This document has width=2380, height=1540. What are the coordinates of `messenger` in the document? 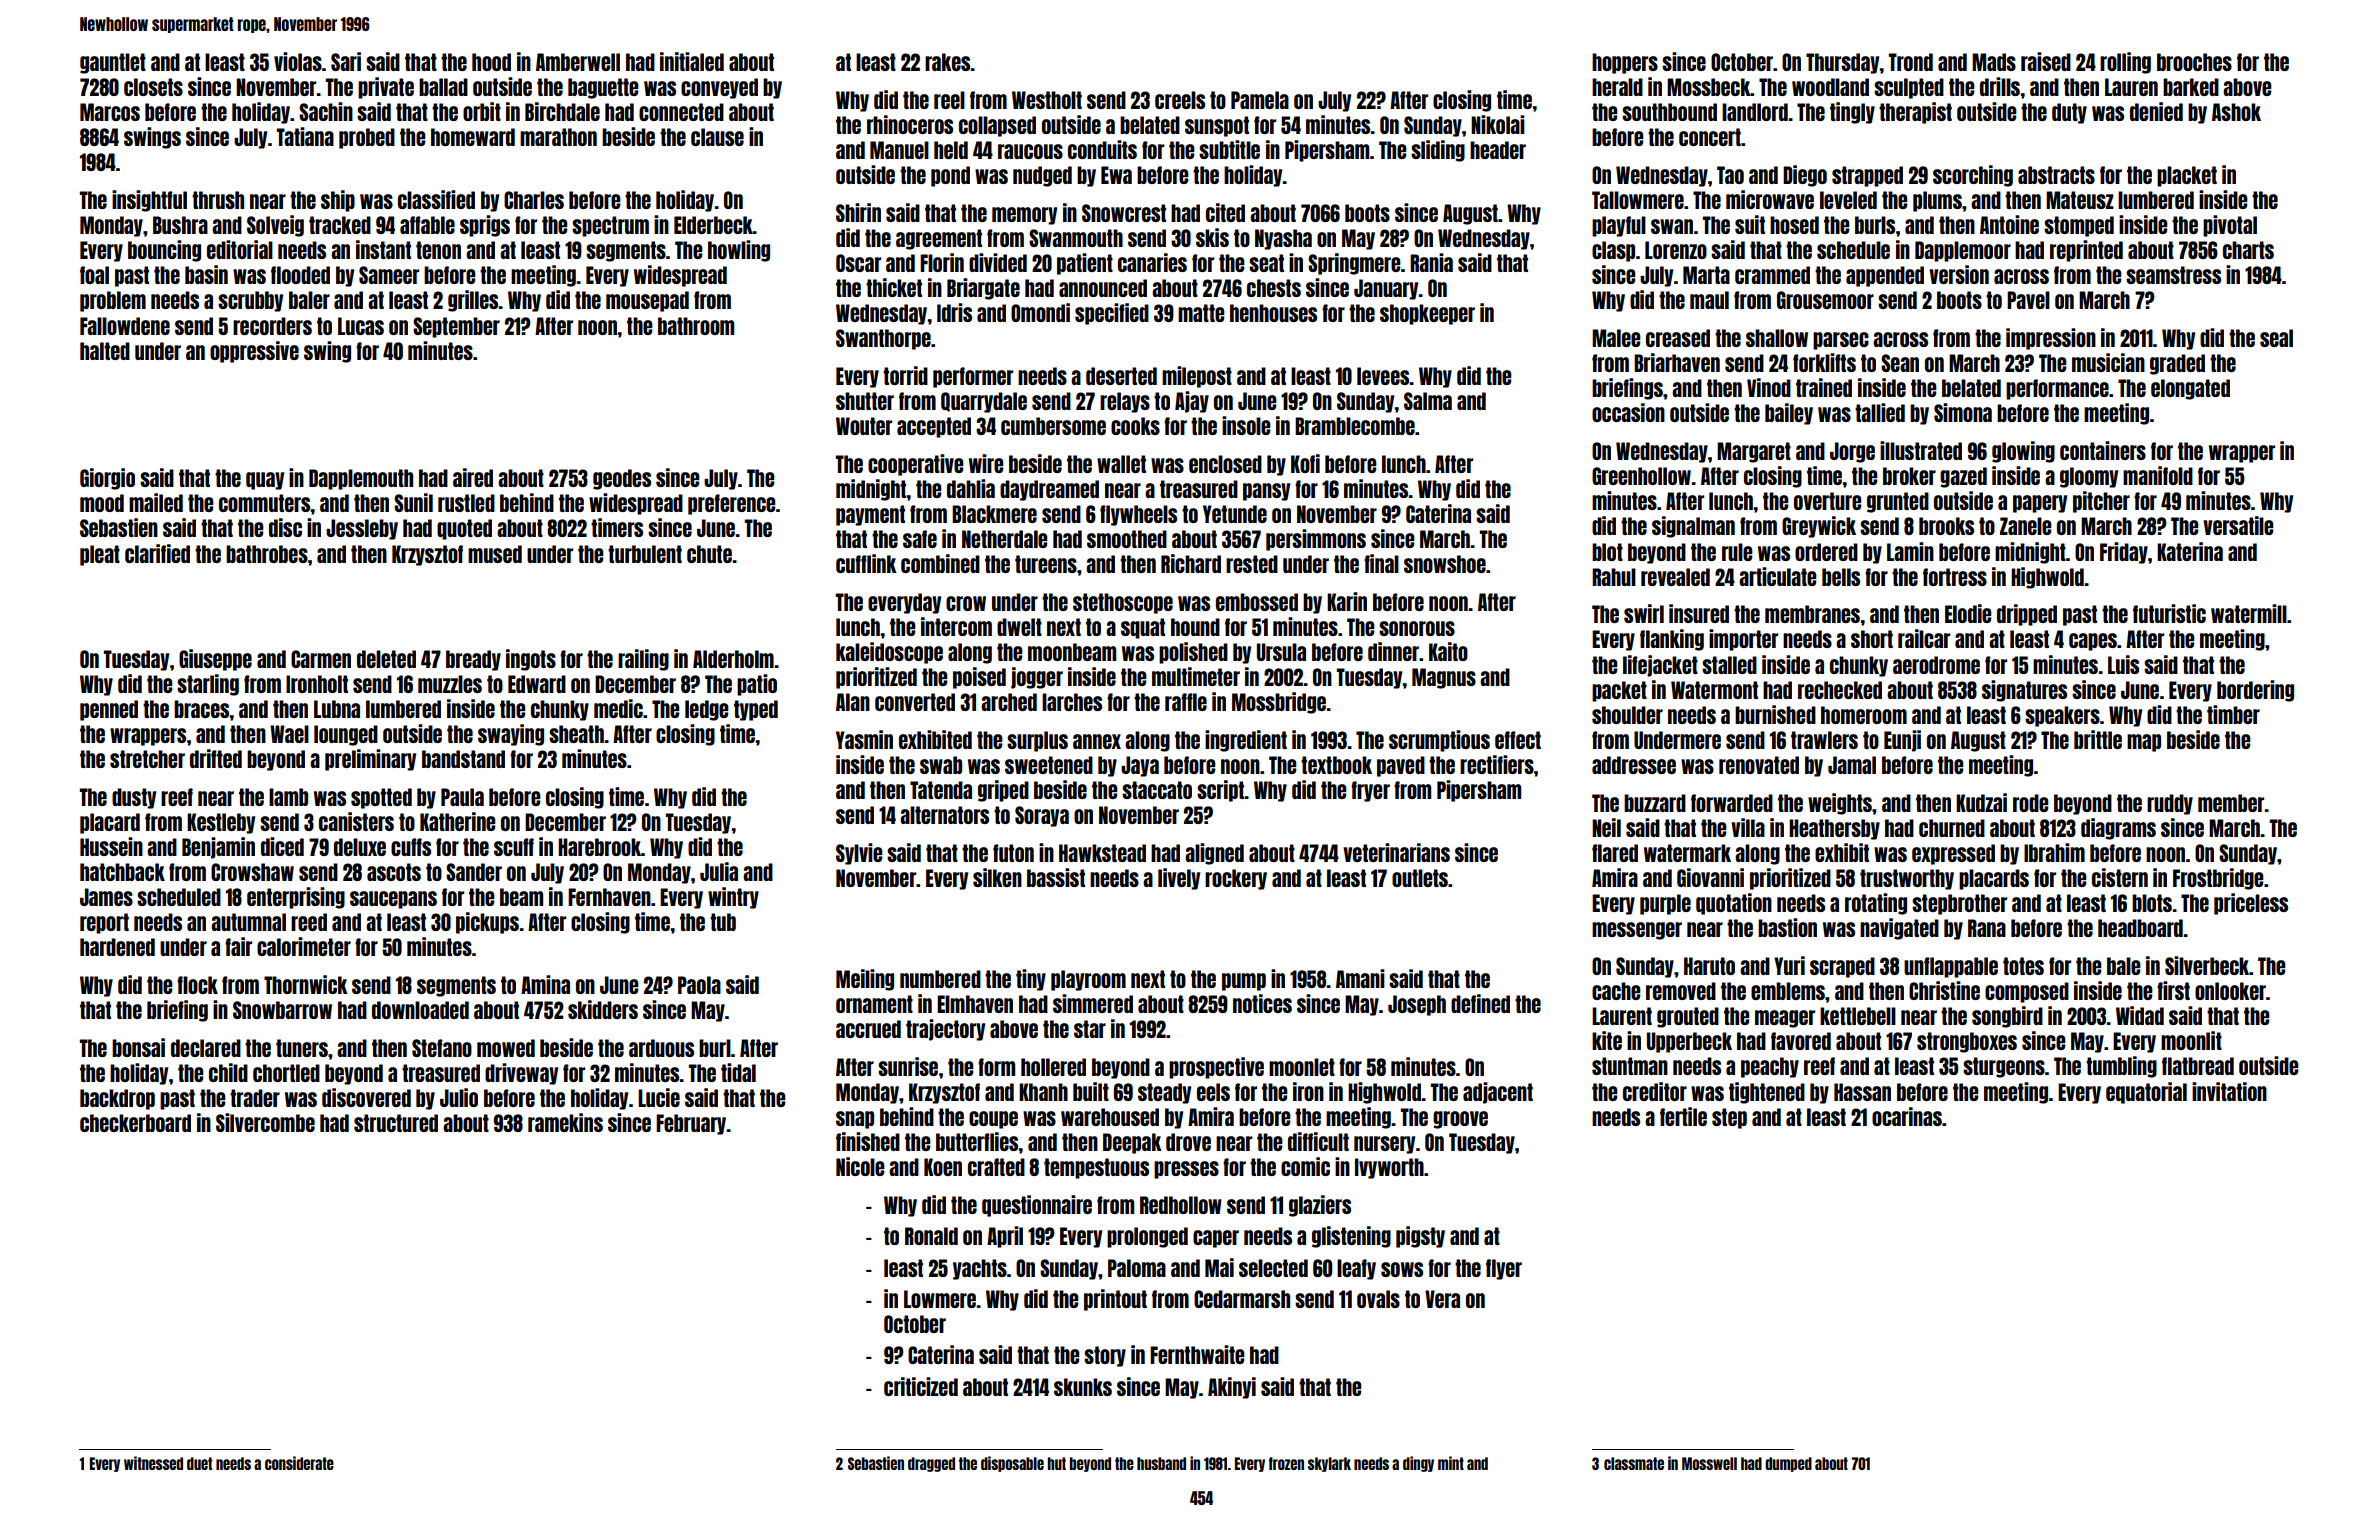 It's located at (1637, 931).
